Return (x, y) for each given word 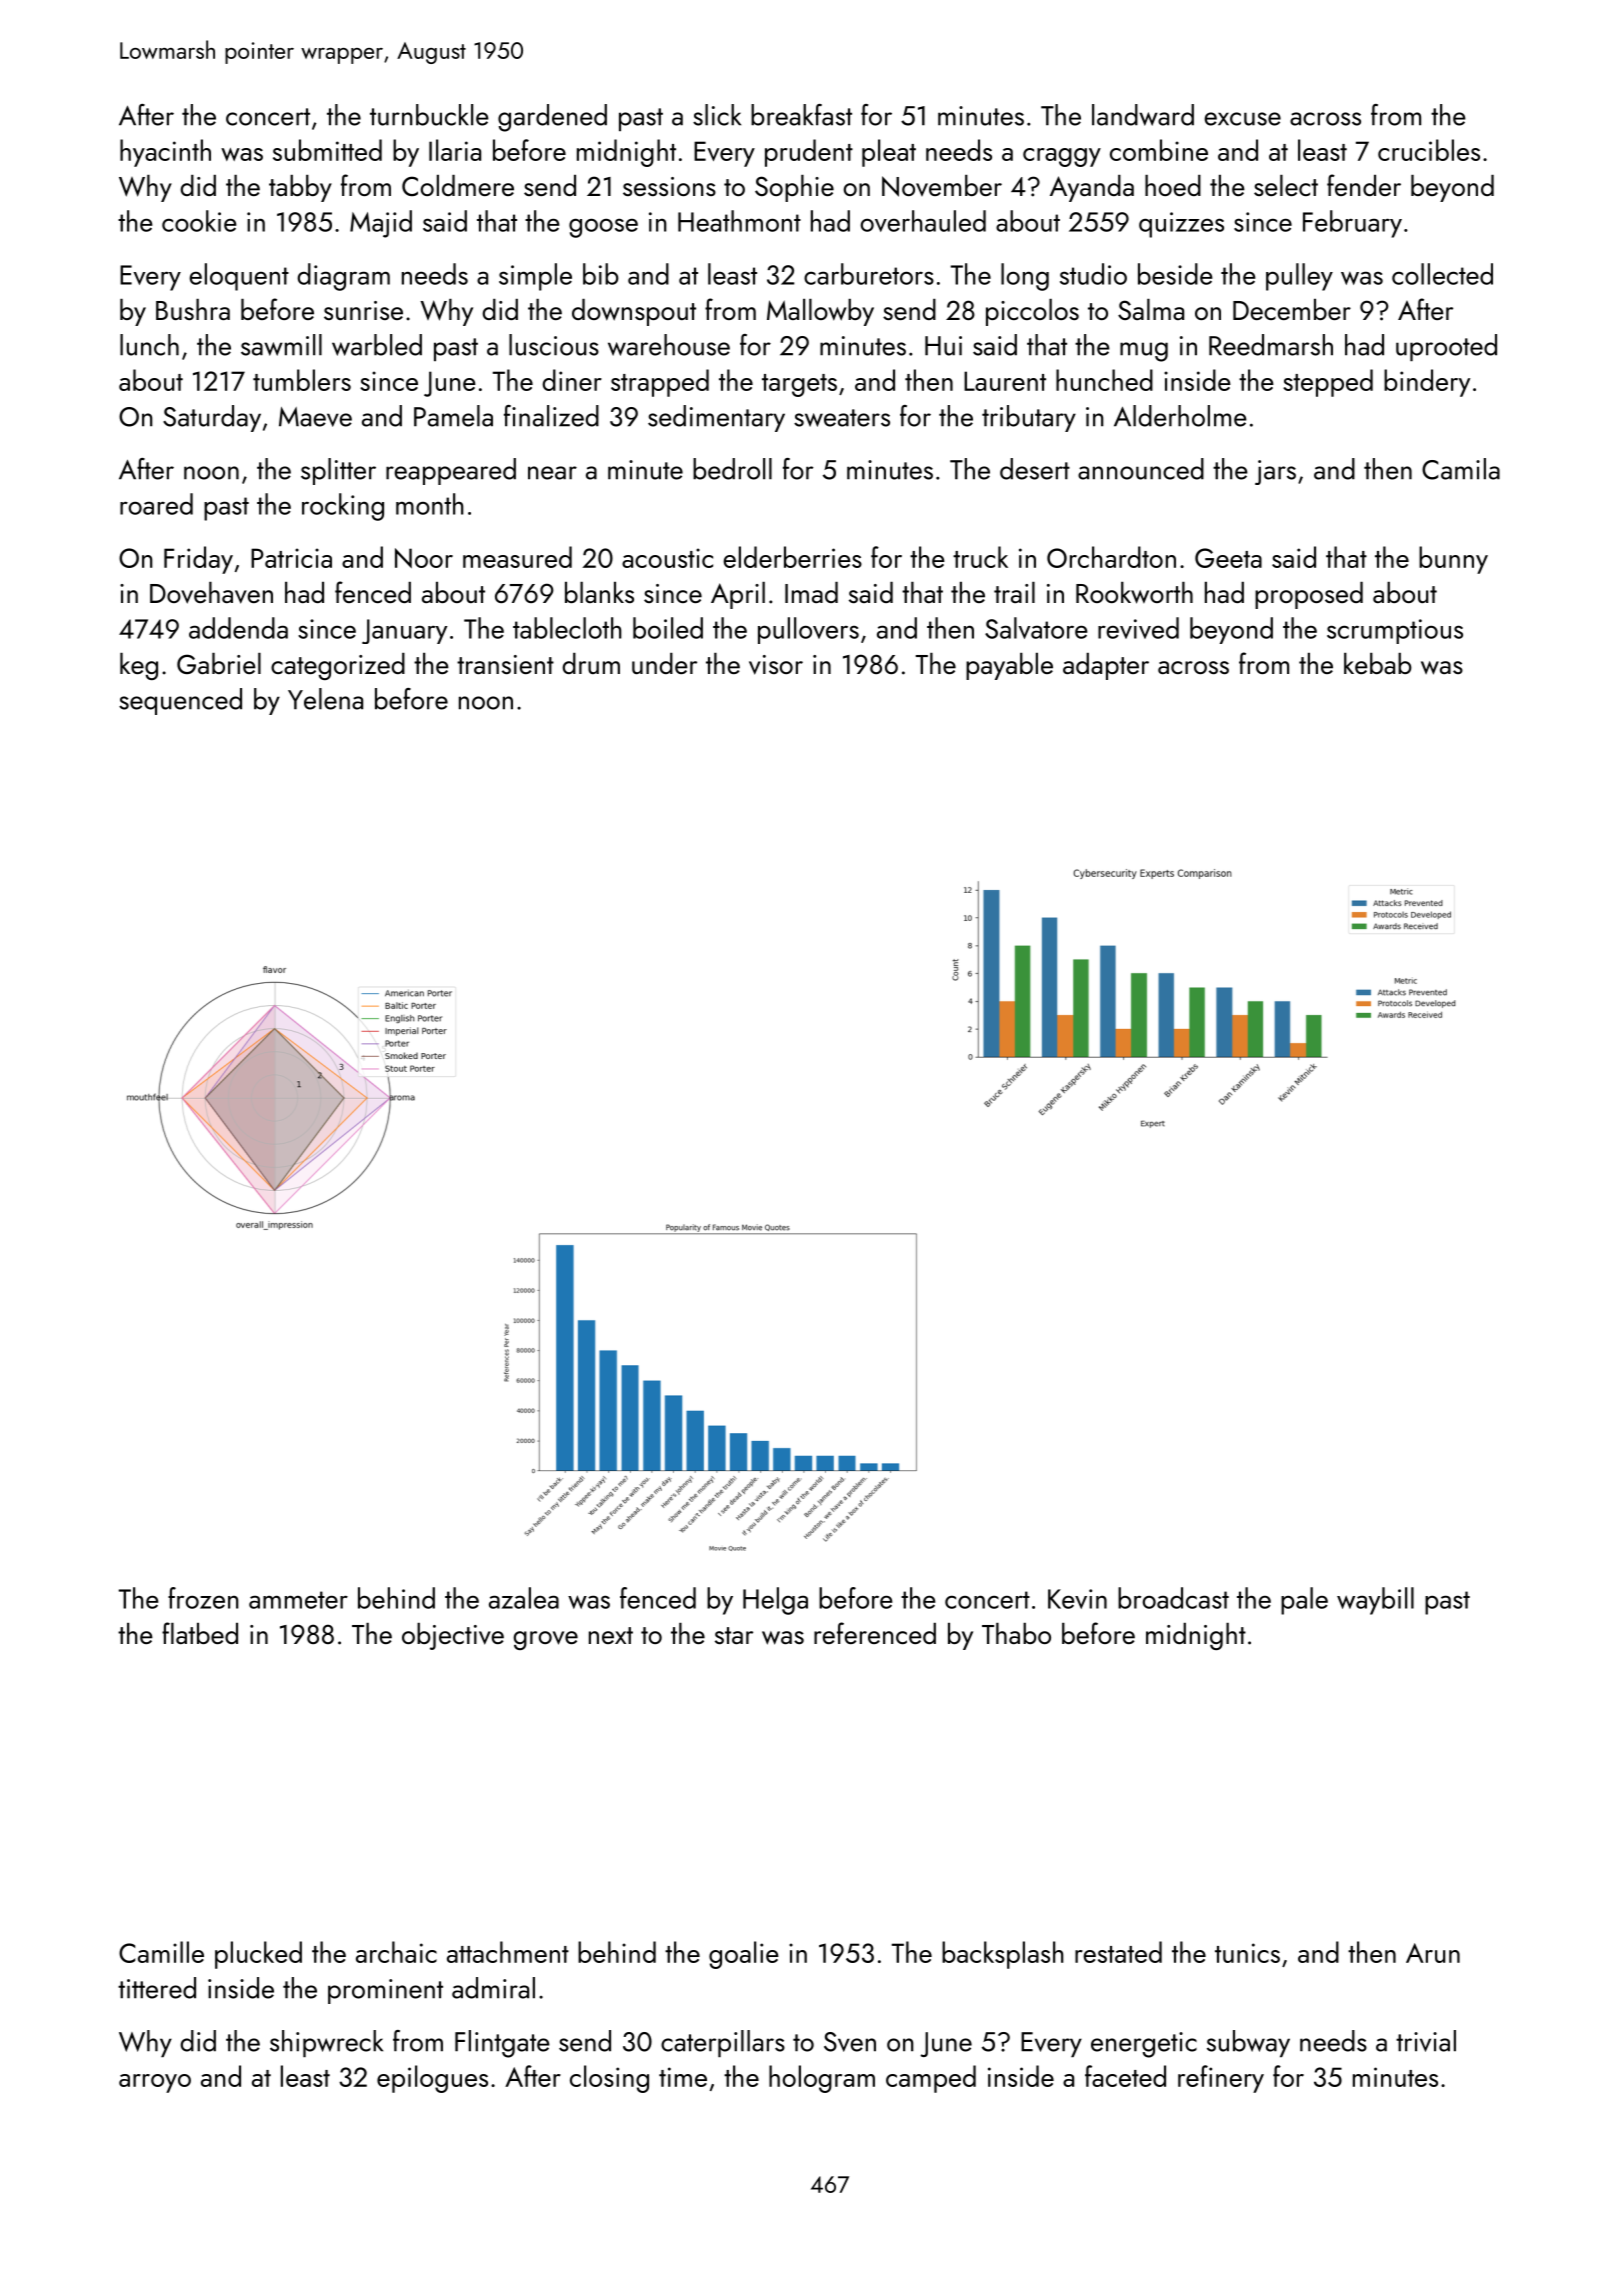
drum (591, 663)
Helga (775, 1601)
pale (1304, 1601)
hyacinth (165, 153)
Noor (424, 558)
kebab (1378, 663)
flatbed (200, 1633)
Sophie (794, 188)
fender (1364, 185)
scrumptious (1395, 631)
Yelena (325, 699)
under (664, 663)
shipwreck (326, 2043)
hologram (822, 2079)
